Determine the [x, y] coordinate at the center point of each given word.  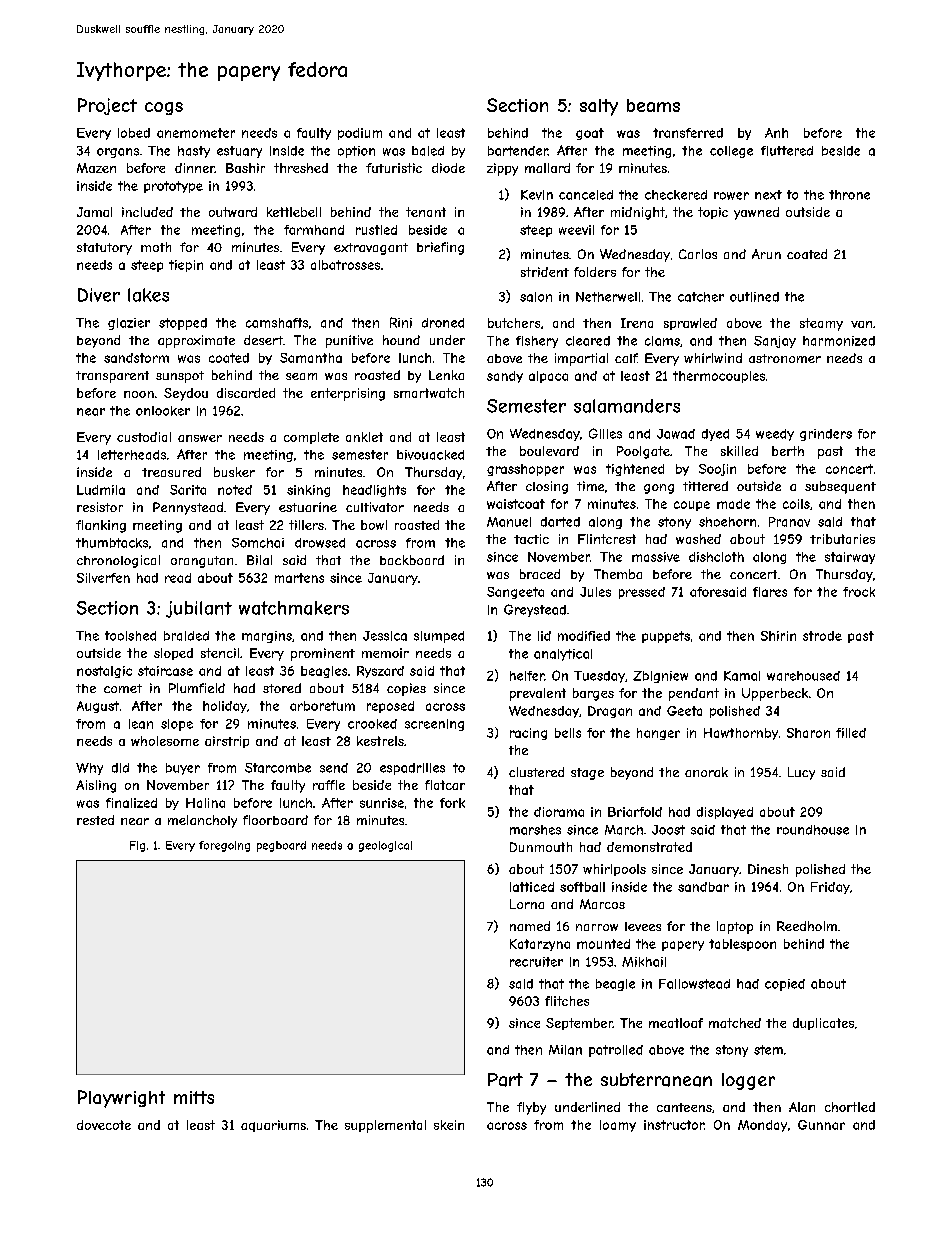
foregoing [224, 846]
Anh [776, 133]
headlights [374, 491]
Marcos [602, 904]
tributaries [842, 539]
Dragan [610, 712]
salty [599, 107]
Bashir [245, 168]
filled [851, 733]
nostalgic [104, 672]
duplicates [823, 1024]
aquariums [273, 1126]
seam [301, 376]
